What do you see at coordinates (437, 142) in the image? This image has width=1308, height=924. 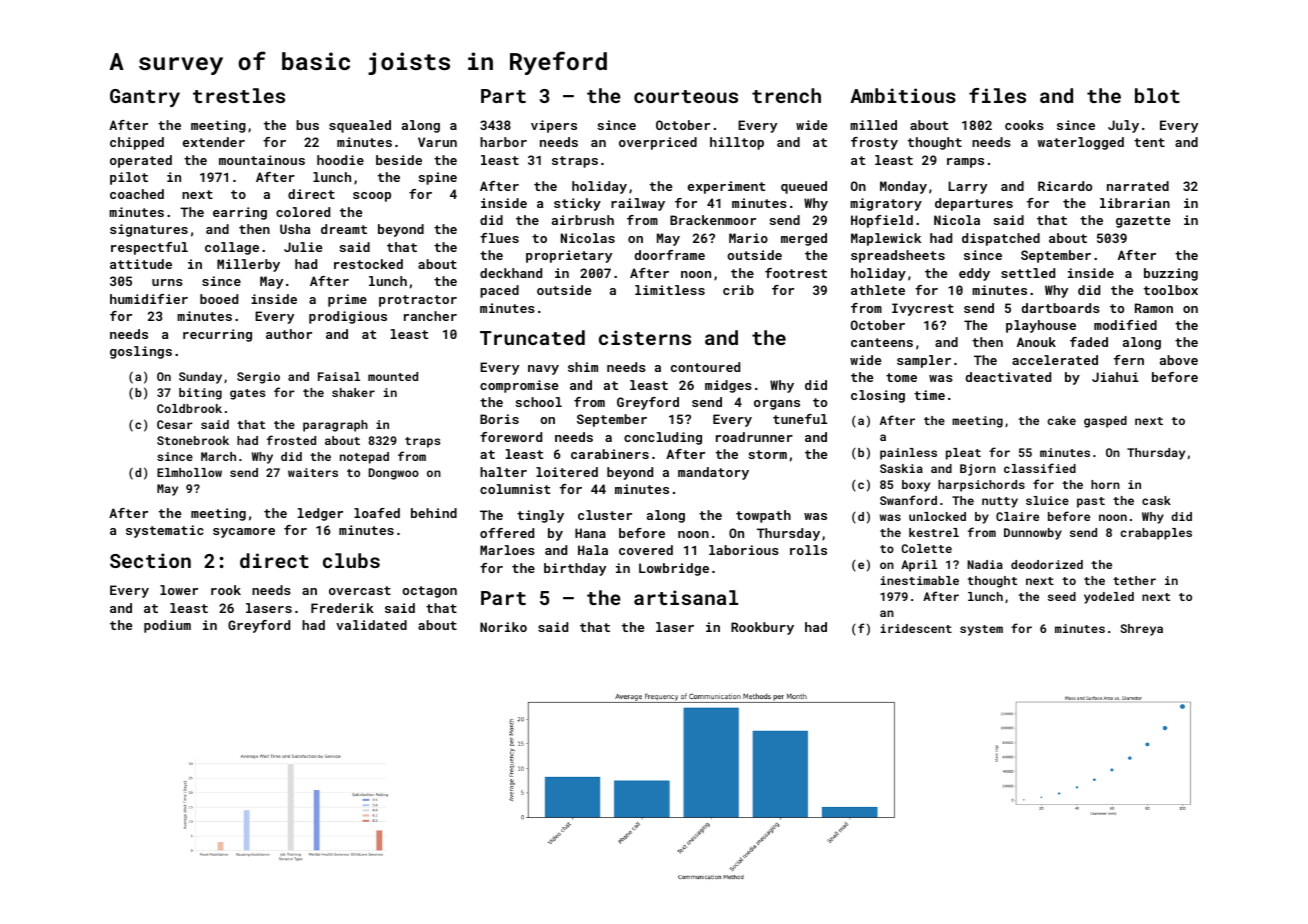 I see `Varun` at bounding box center [437, 142].
